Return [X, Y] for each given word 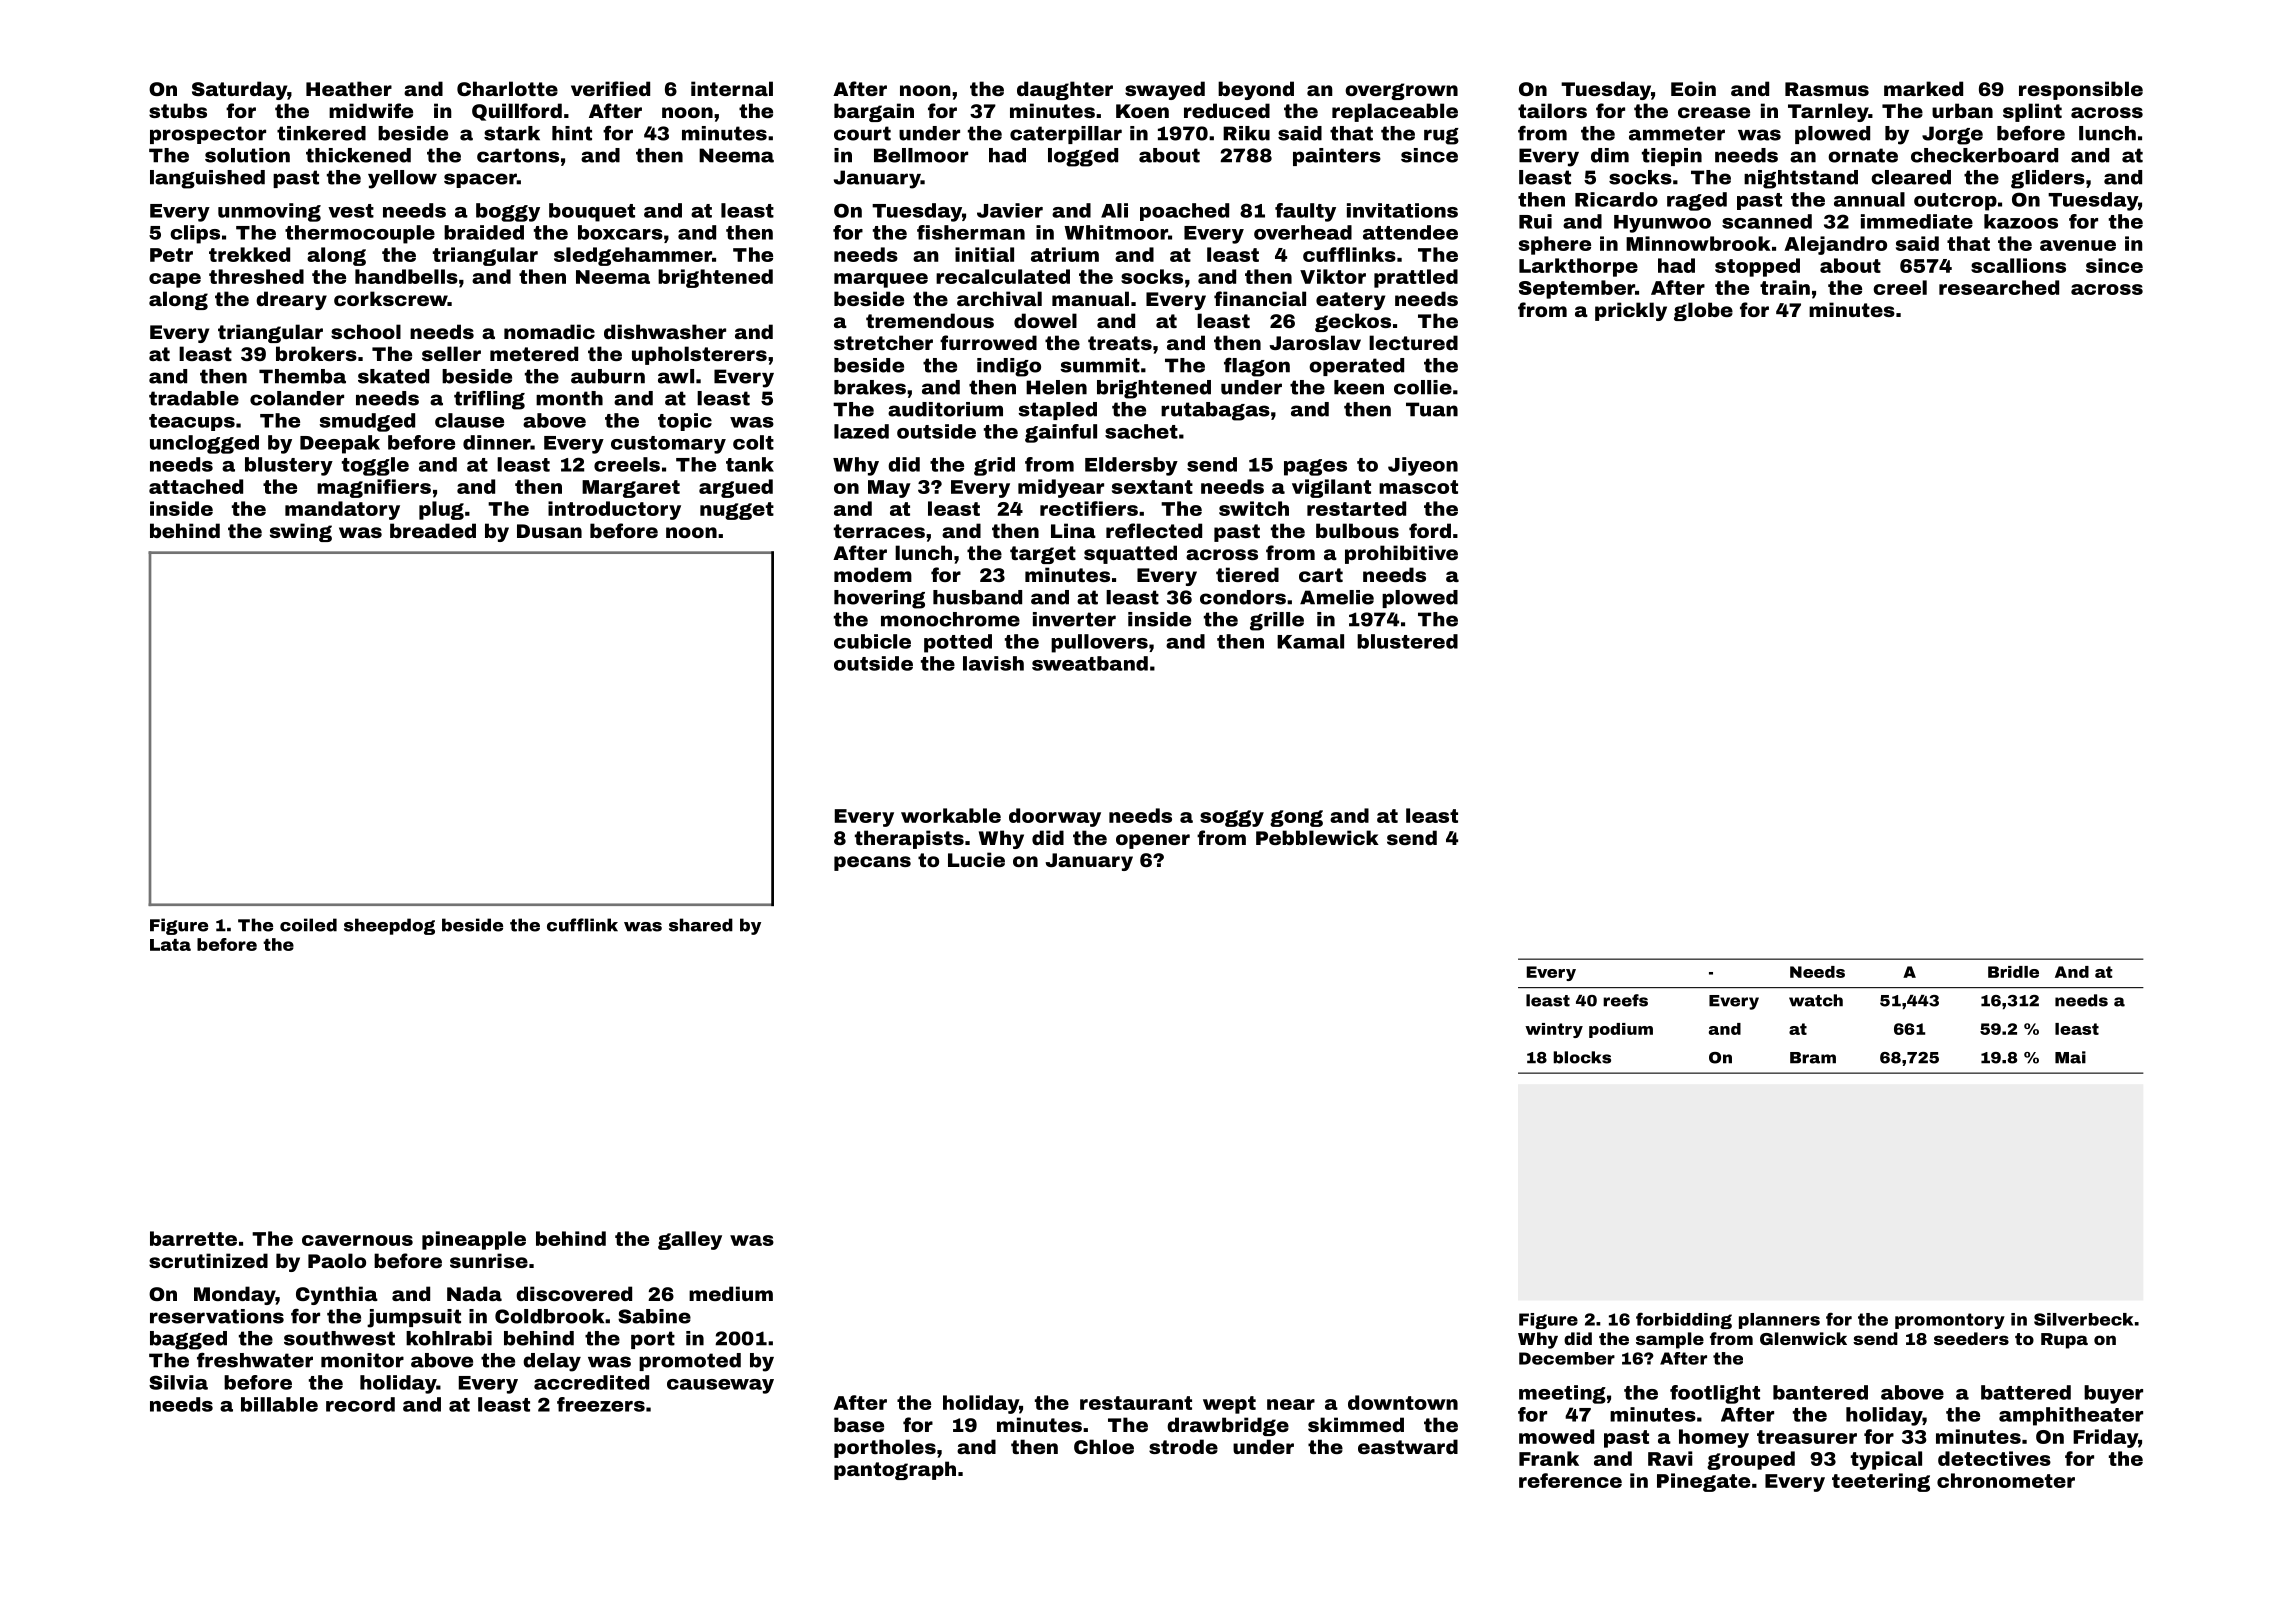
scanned [1767, 221]
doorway [1055, 817]
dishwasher [665, 331]
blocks [1582, 1057]
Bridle [2013, 972]
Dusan [549, 531]
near [1291, 1404]
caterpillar [1066, 135]
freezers [601, 1404]
